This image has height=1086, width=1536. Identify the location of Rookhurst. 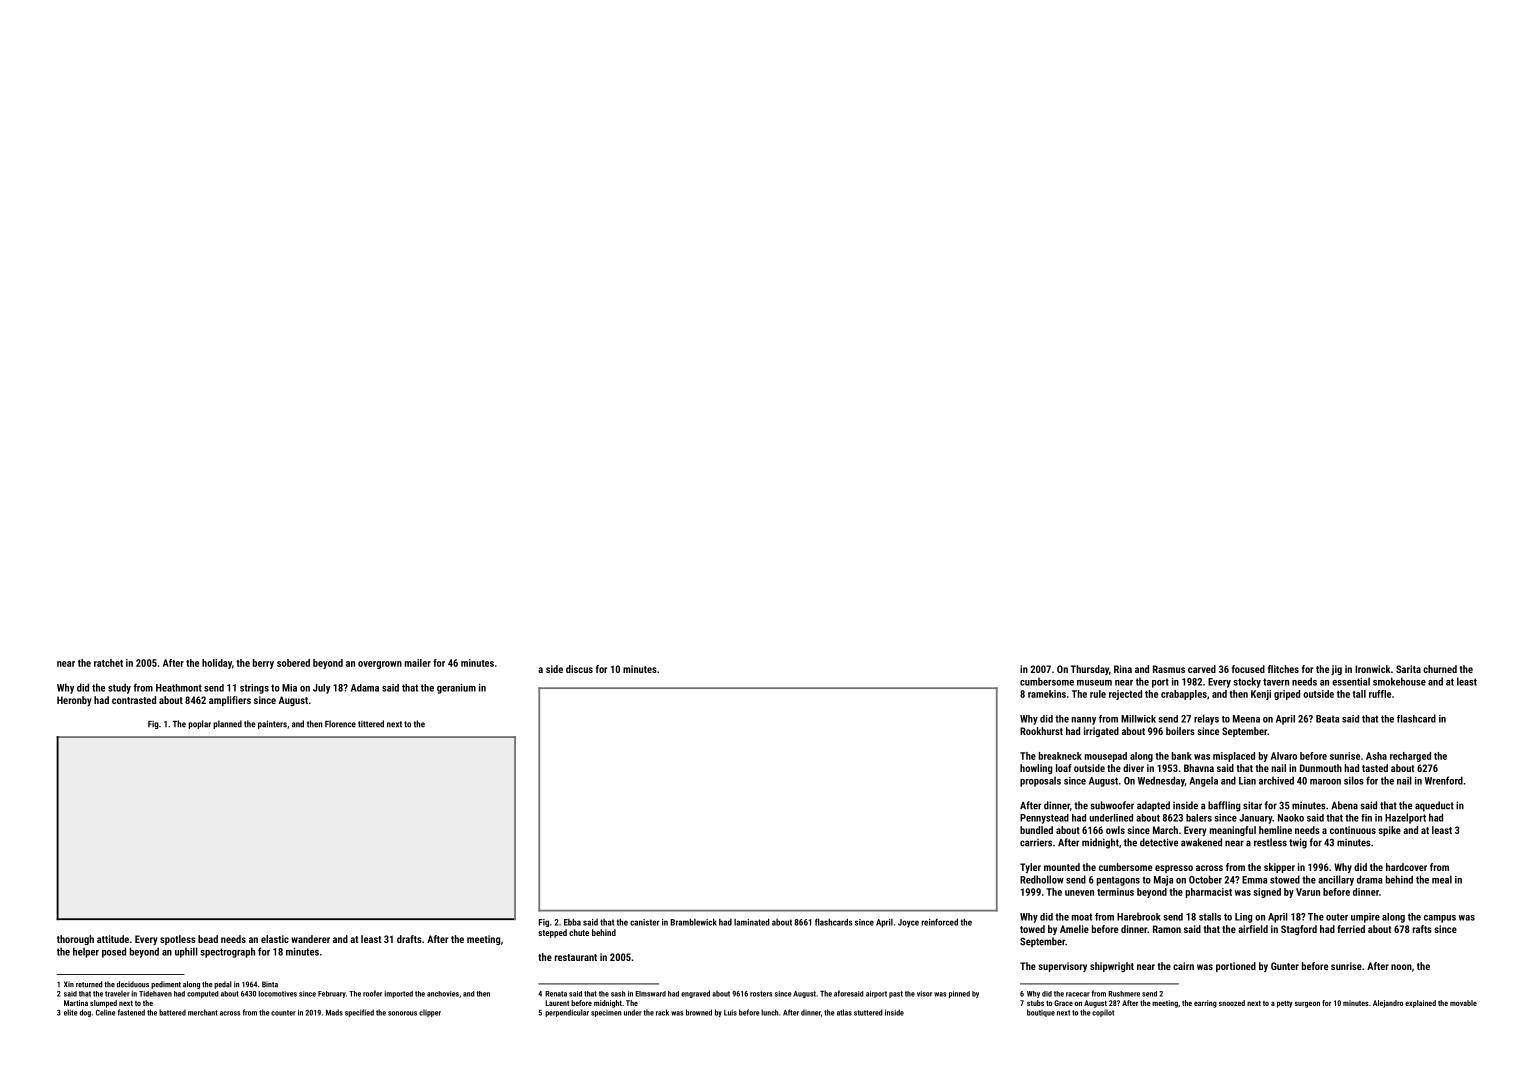
(1041, 731).
